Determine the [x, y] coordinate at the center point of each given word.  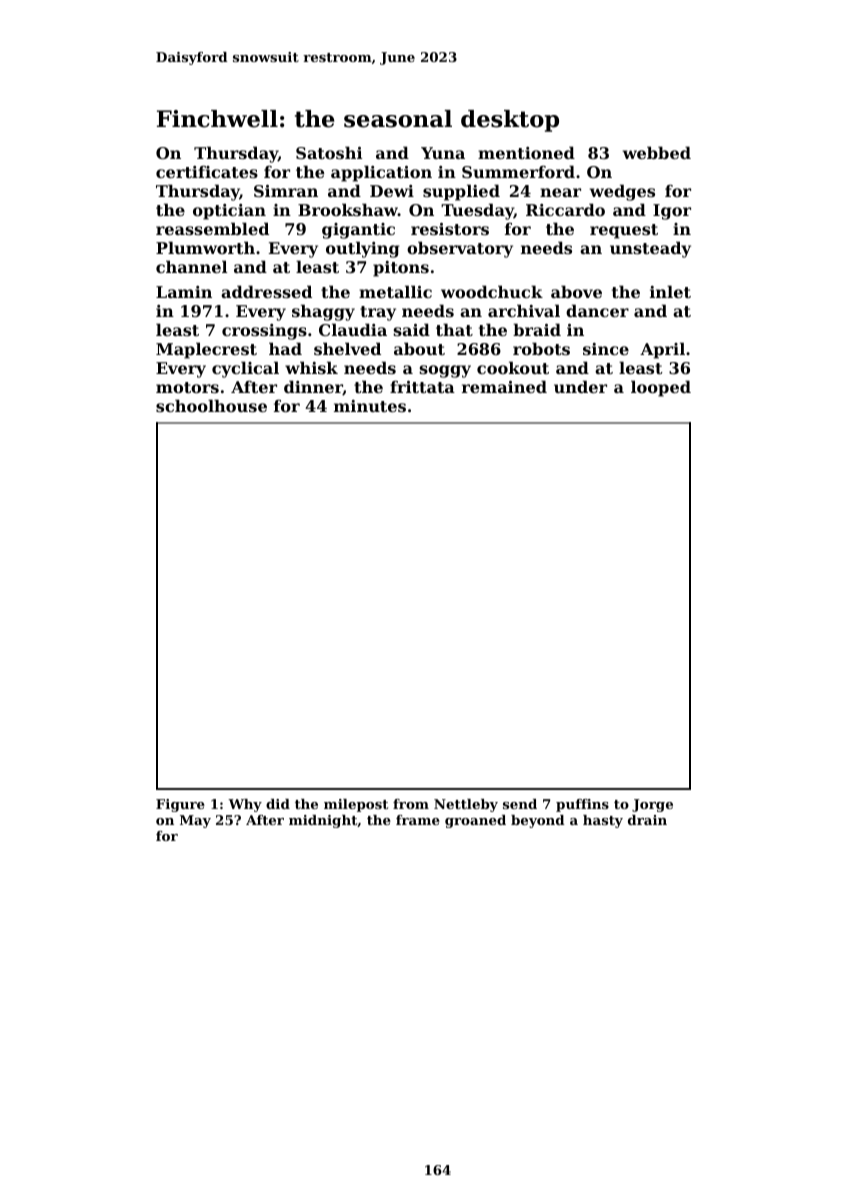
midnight [323, 821]
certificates [207, 172]
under [580, 386]
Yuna [443, 153]
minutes [370, 406]
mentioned [526, 152]
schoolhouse [211, 405]
